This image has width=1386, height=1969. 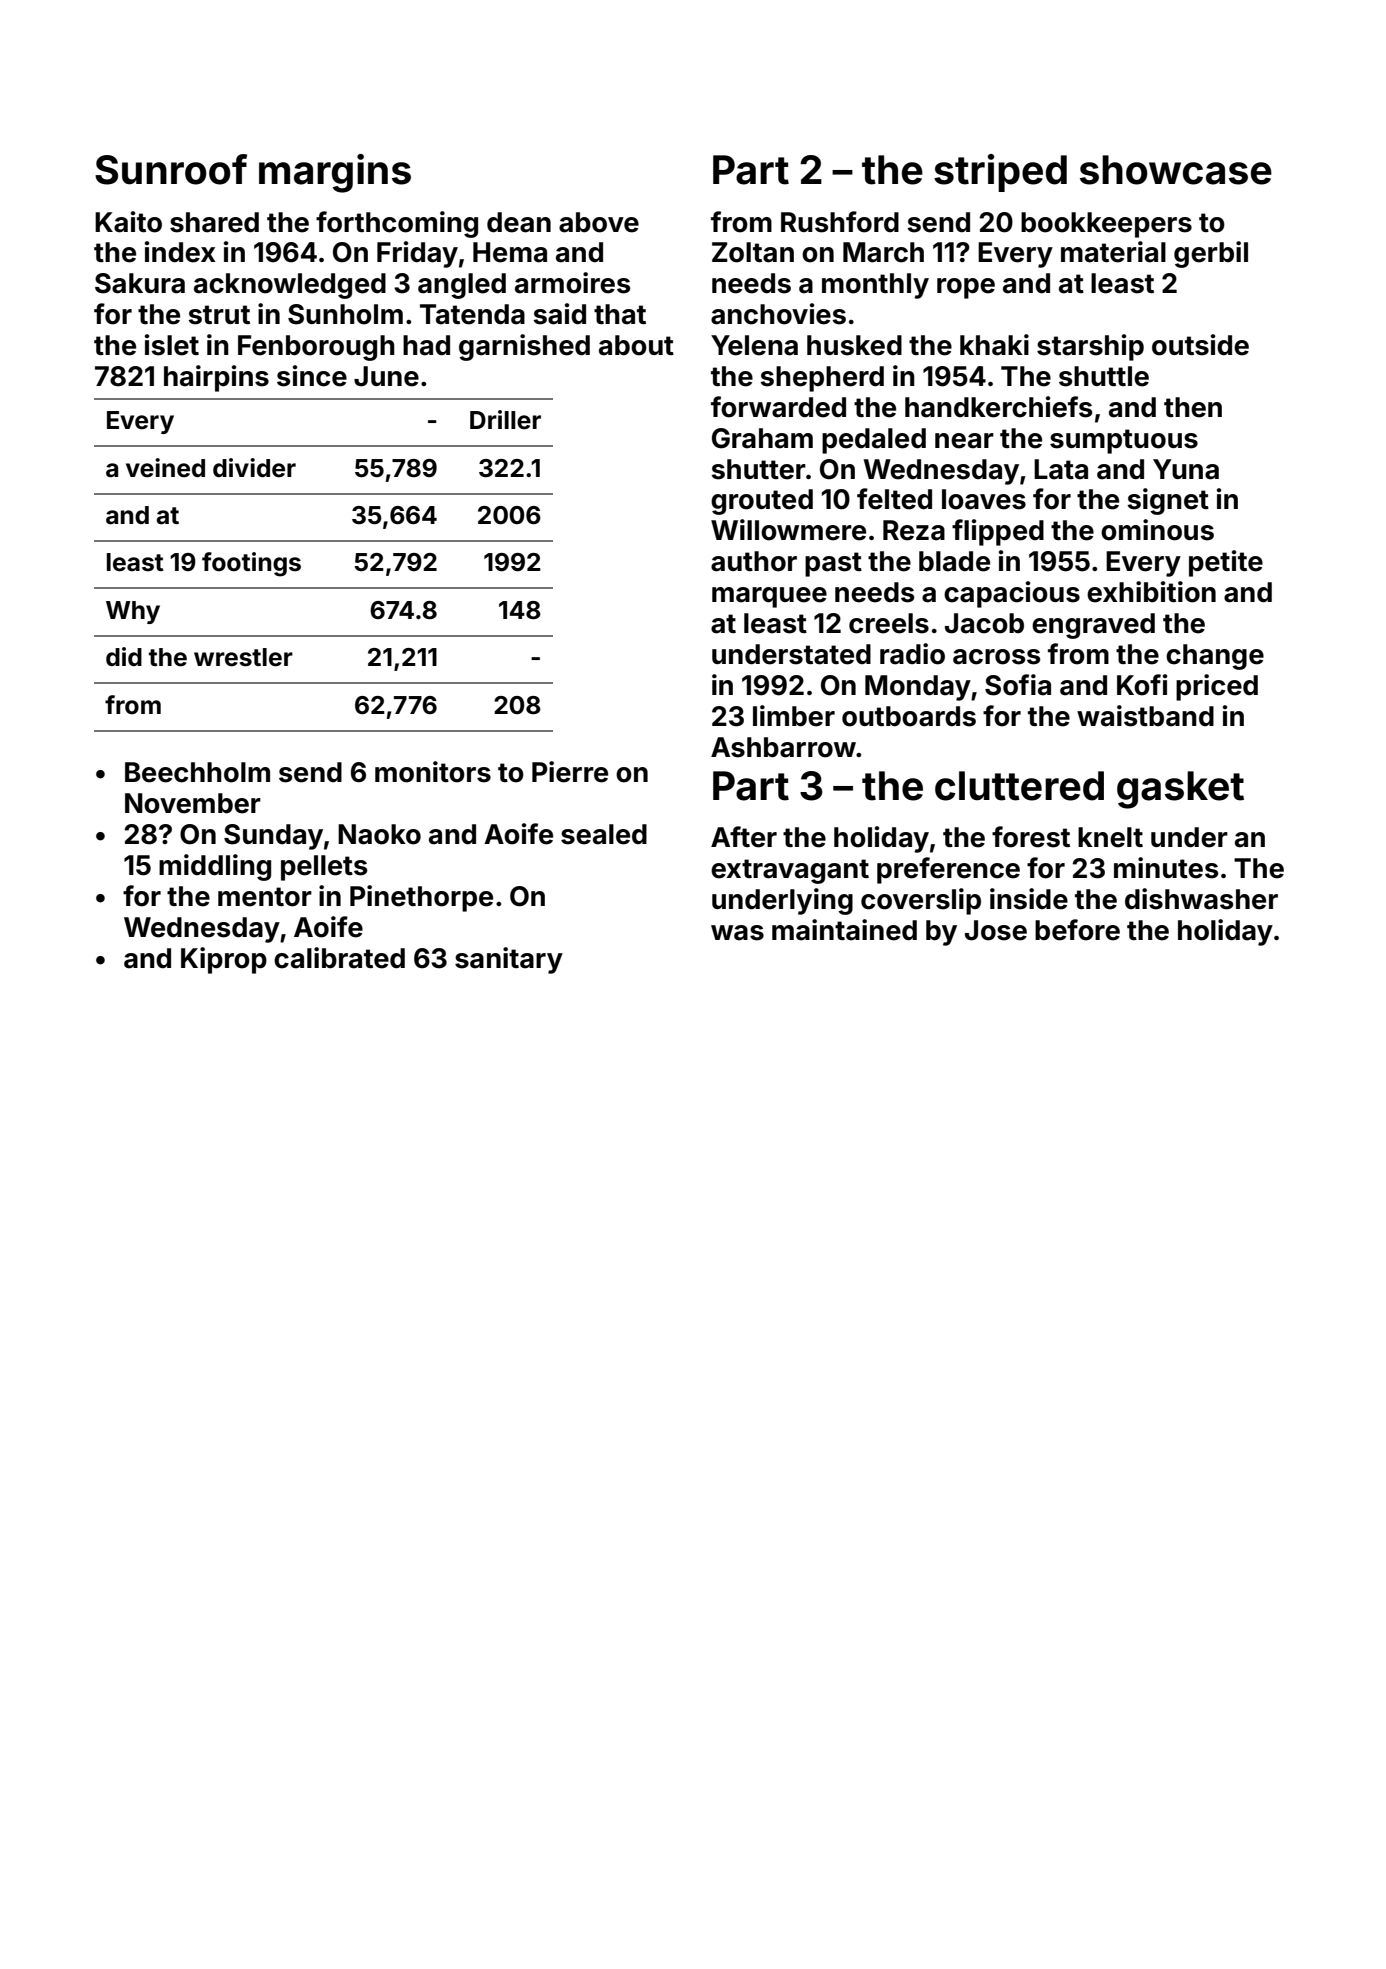 I want to click on limber, so click(x=794, y=716).
